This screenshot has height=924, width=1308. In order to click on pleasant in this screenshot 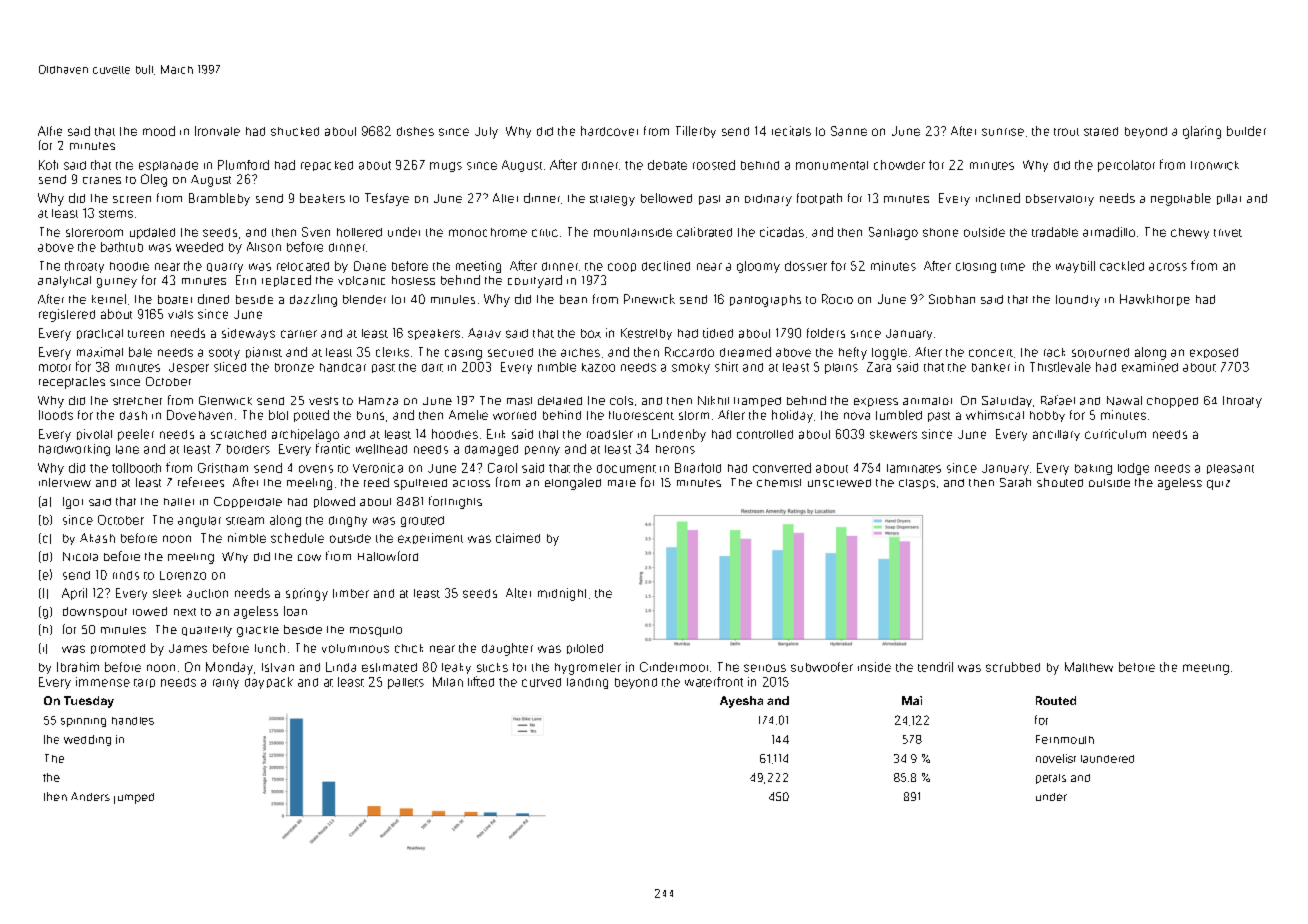, I will do `click(1230, 469)`.
